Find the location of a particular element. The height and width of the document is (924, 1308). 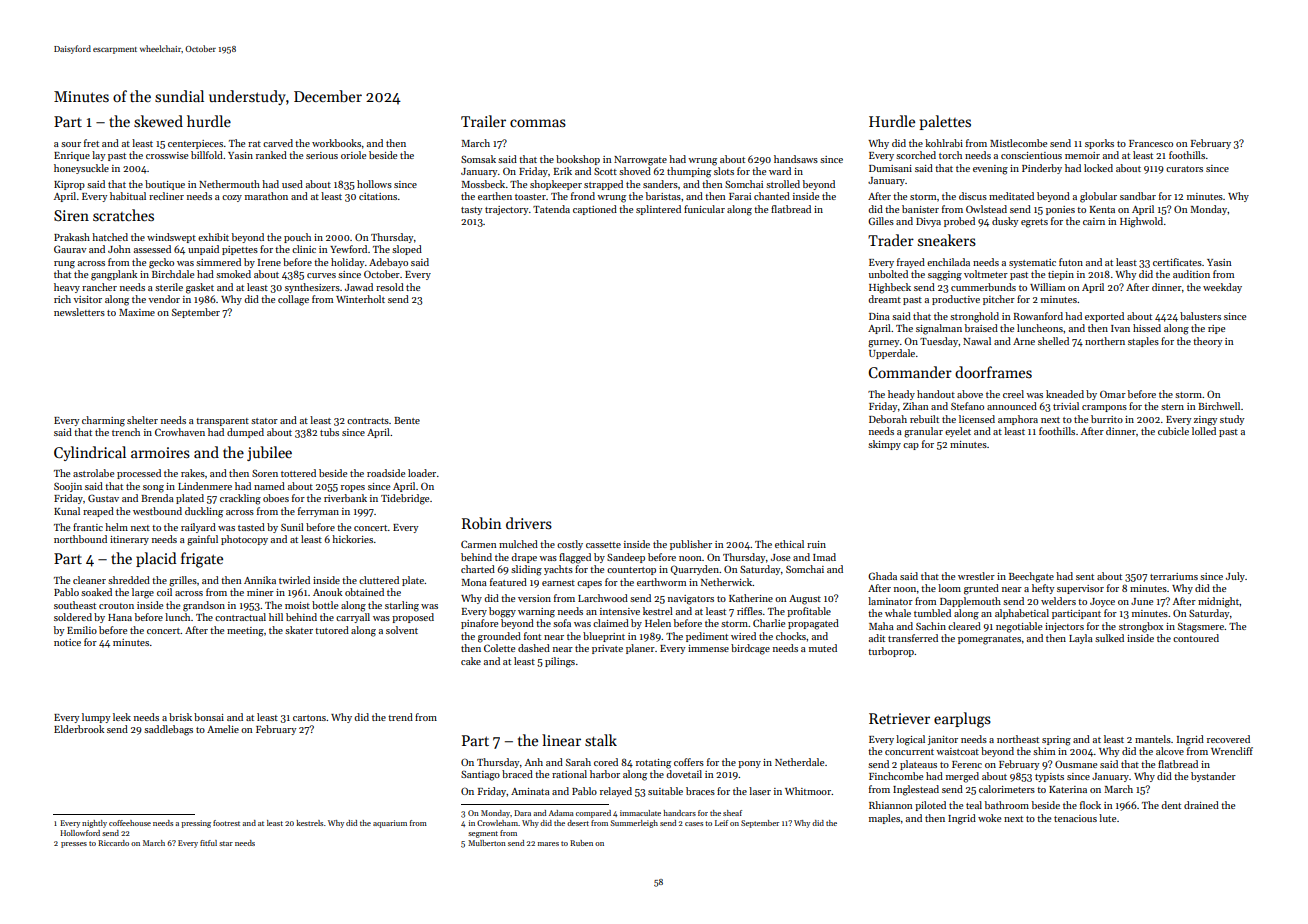

cleaner is located at coordinates (89, 580).
